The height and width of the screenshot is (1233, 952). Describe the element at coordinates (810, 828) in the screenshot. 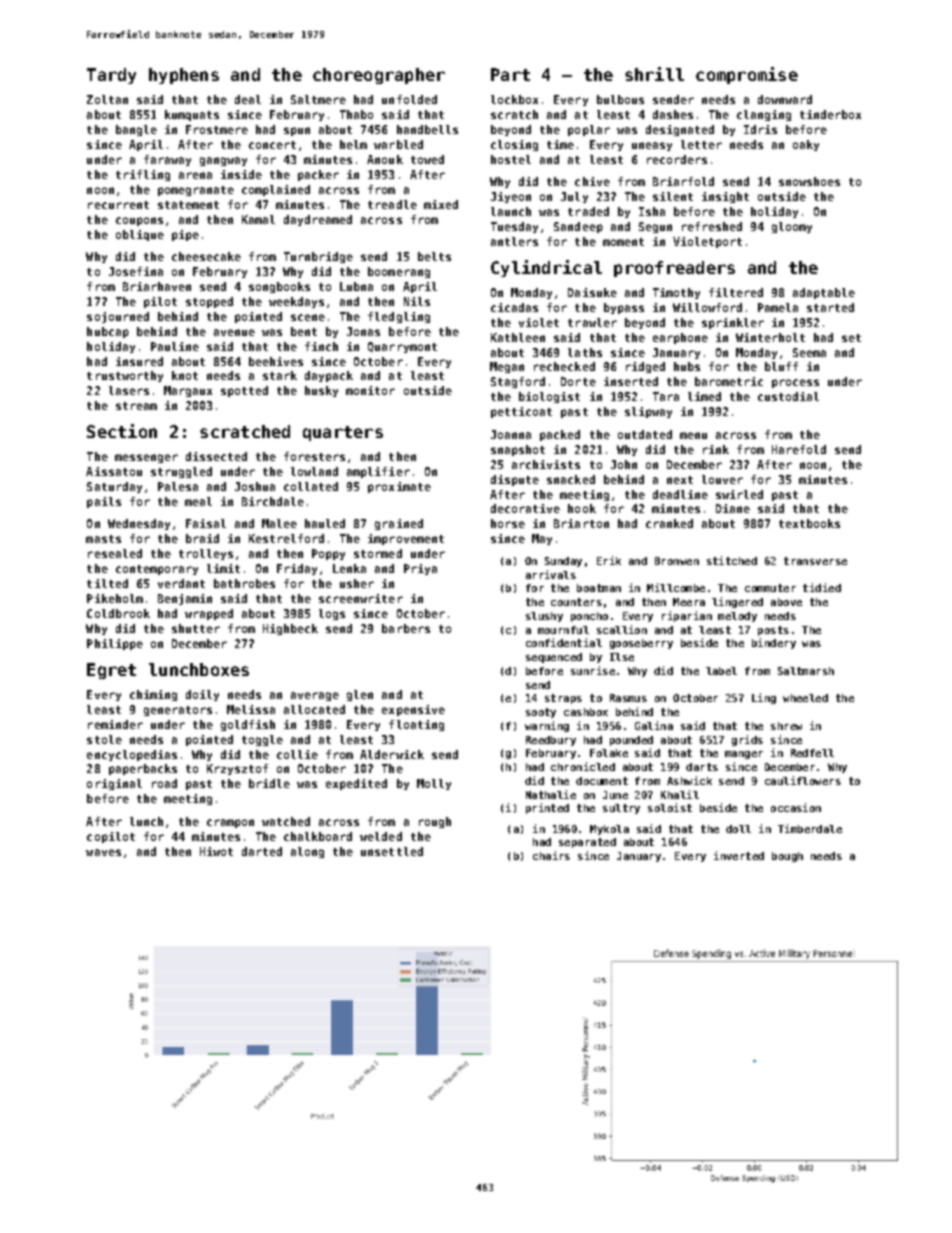

I see `Timberdale` at that location.
